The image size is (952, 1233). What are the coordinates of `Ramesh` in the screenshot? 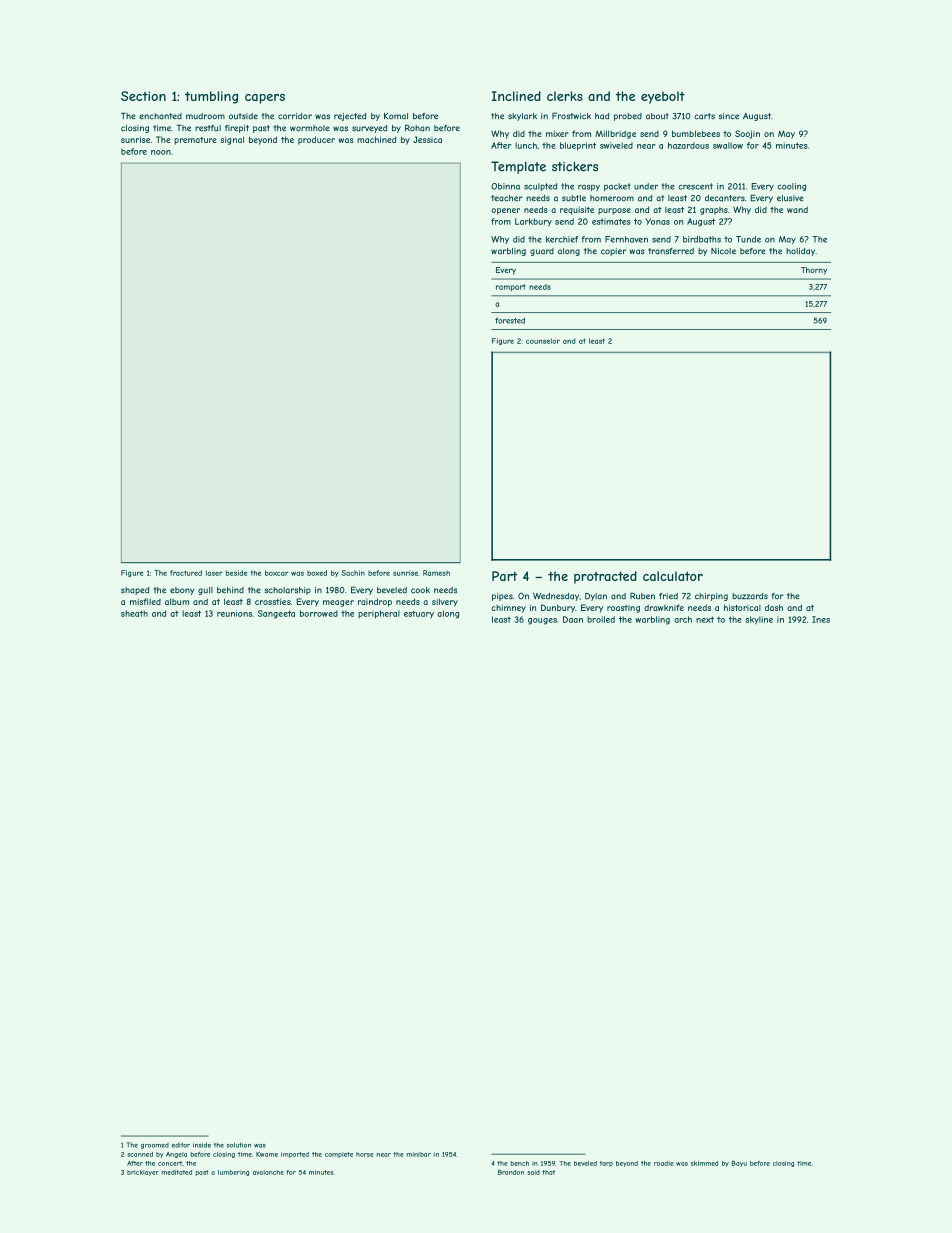 It's located at (436, 573).
